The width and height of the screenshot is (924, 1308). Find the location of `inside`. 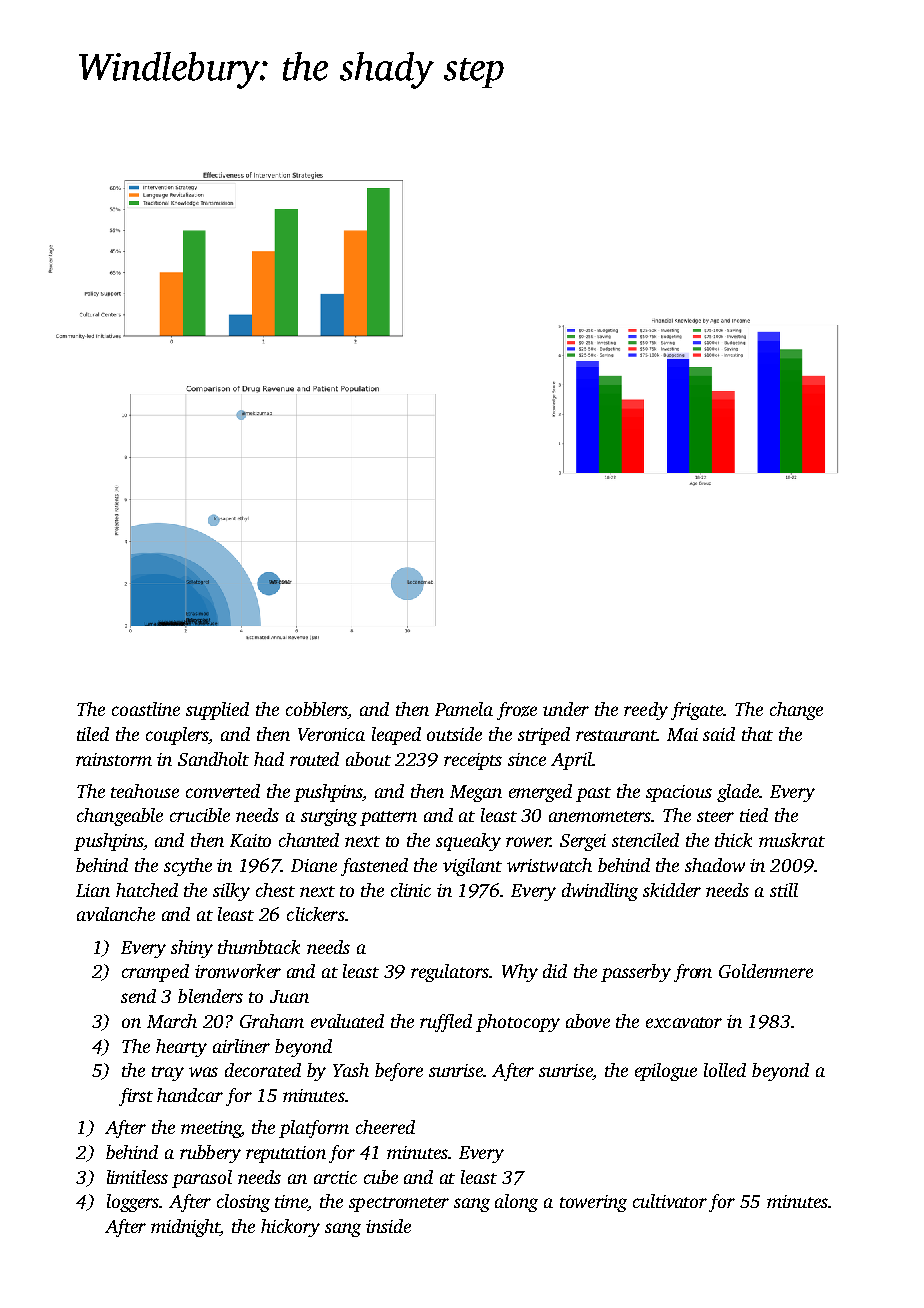

inside is located at coordinates (388, 1226).
